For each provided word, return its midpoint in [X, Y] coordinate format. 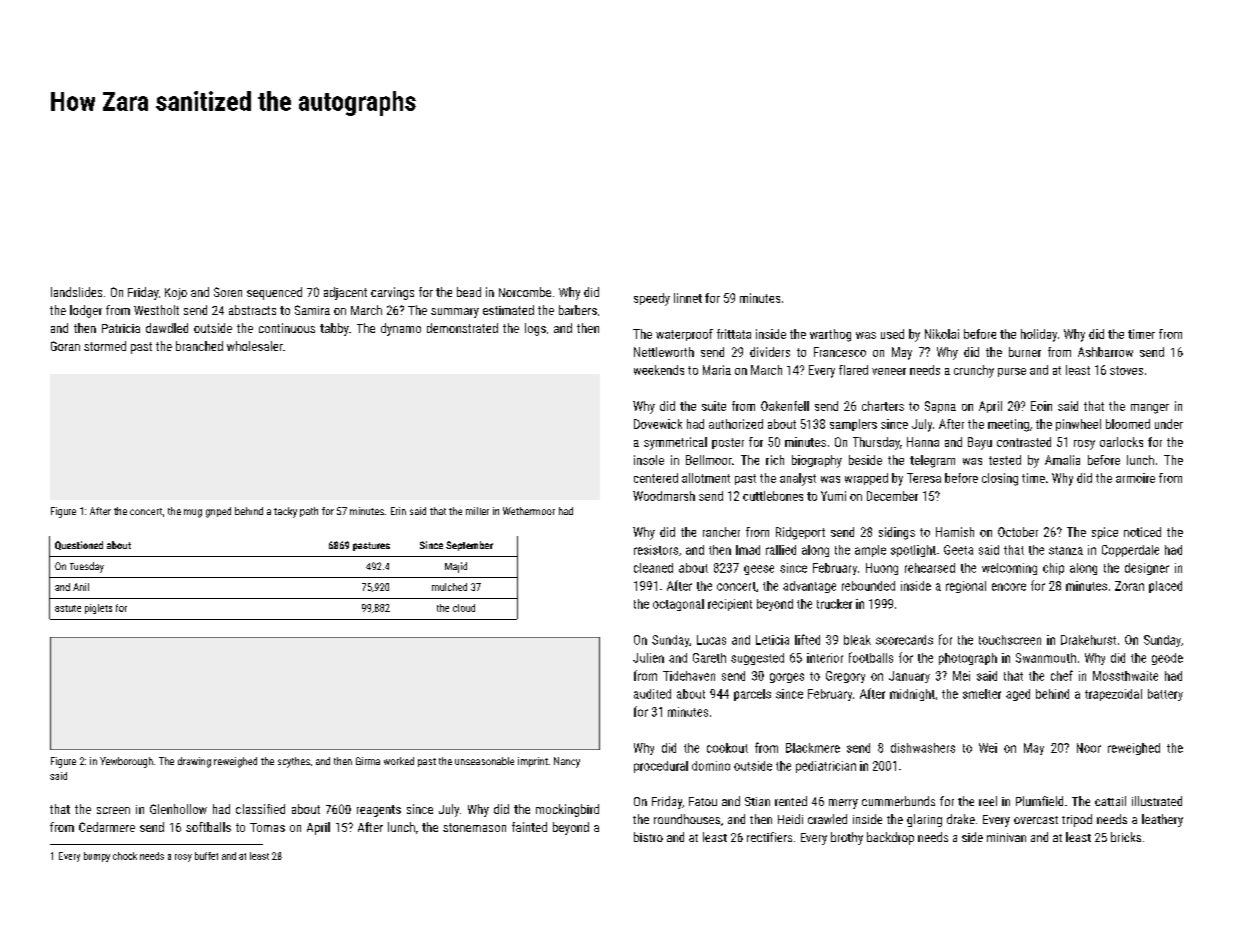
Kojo [176, 294]
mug [193, 513]
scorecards [904, 640]
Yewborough [126, 762]
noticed [1142, 532]
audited [652, 694]
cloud [464, 608]
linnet [688, 298]
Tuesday [87, 567]
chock [125, 856]
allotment [706, 478]
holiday [1039, 335]
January [909, 677]
